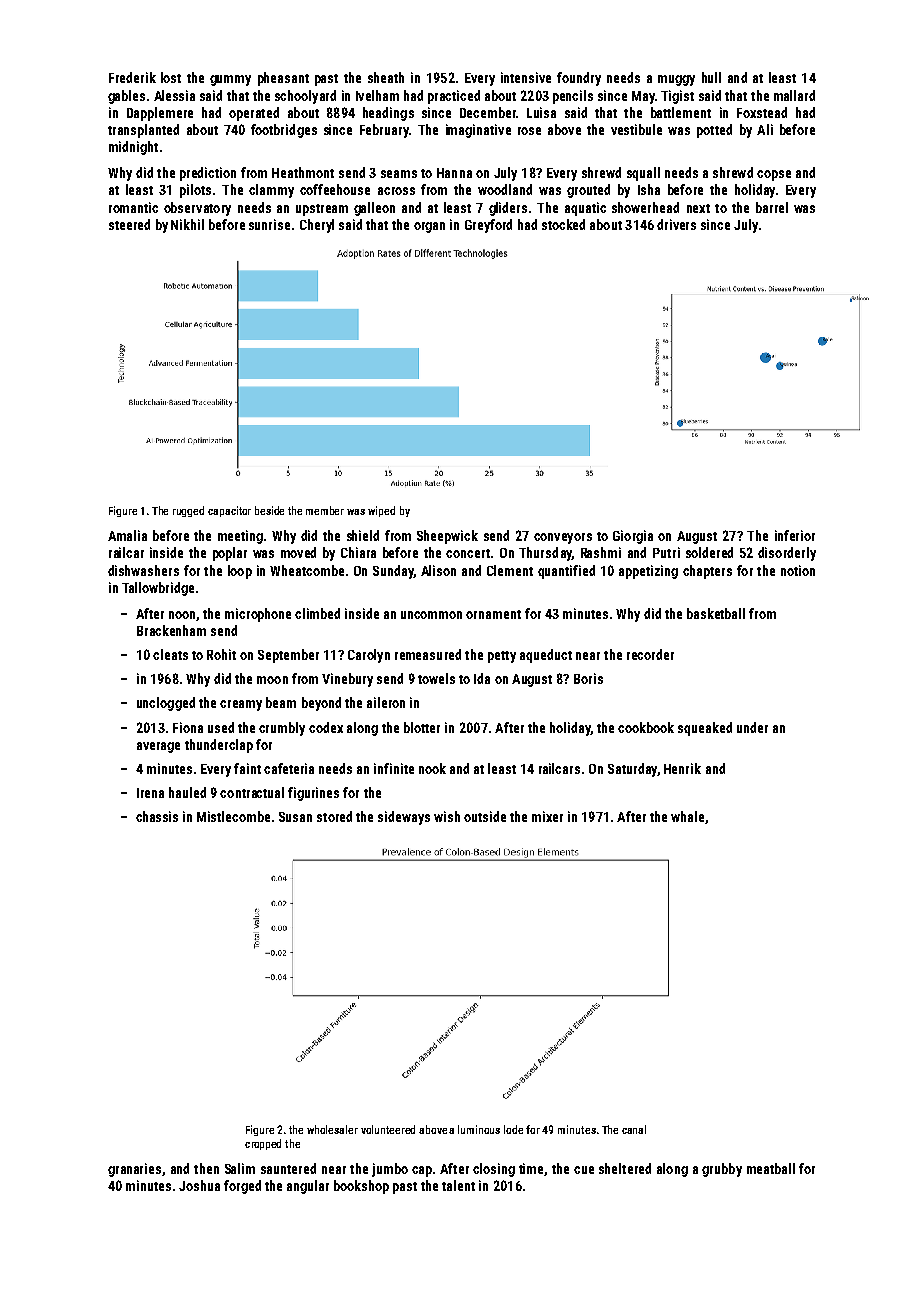 This image has width=924, height=1308. I want to click on Greyford, so click(488, 226).
